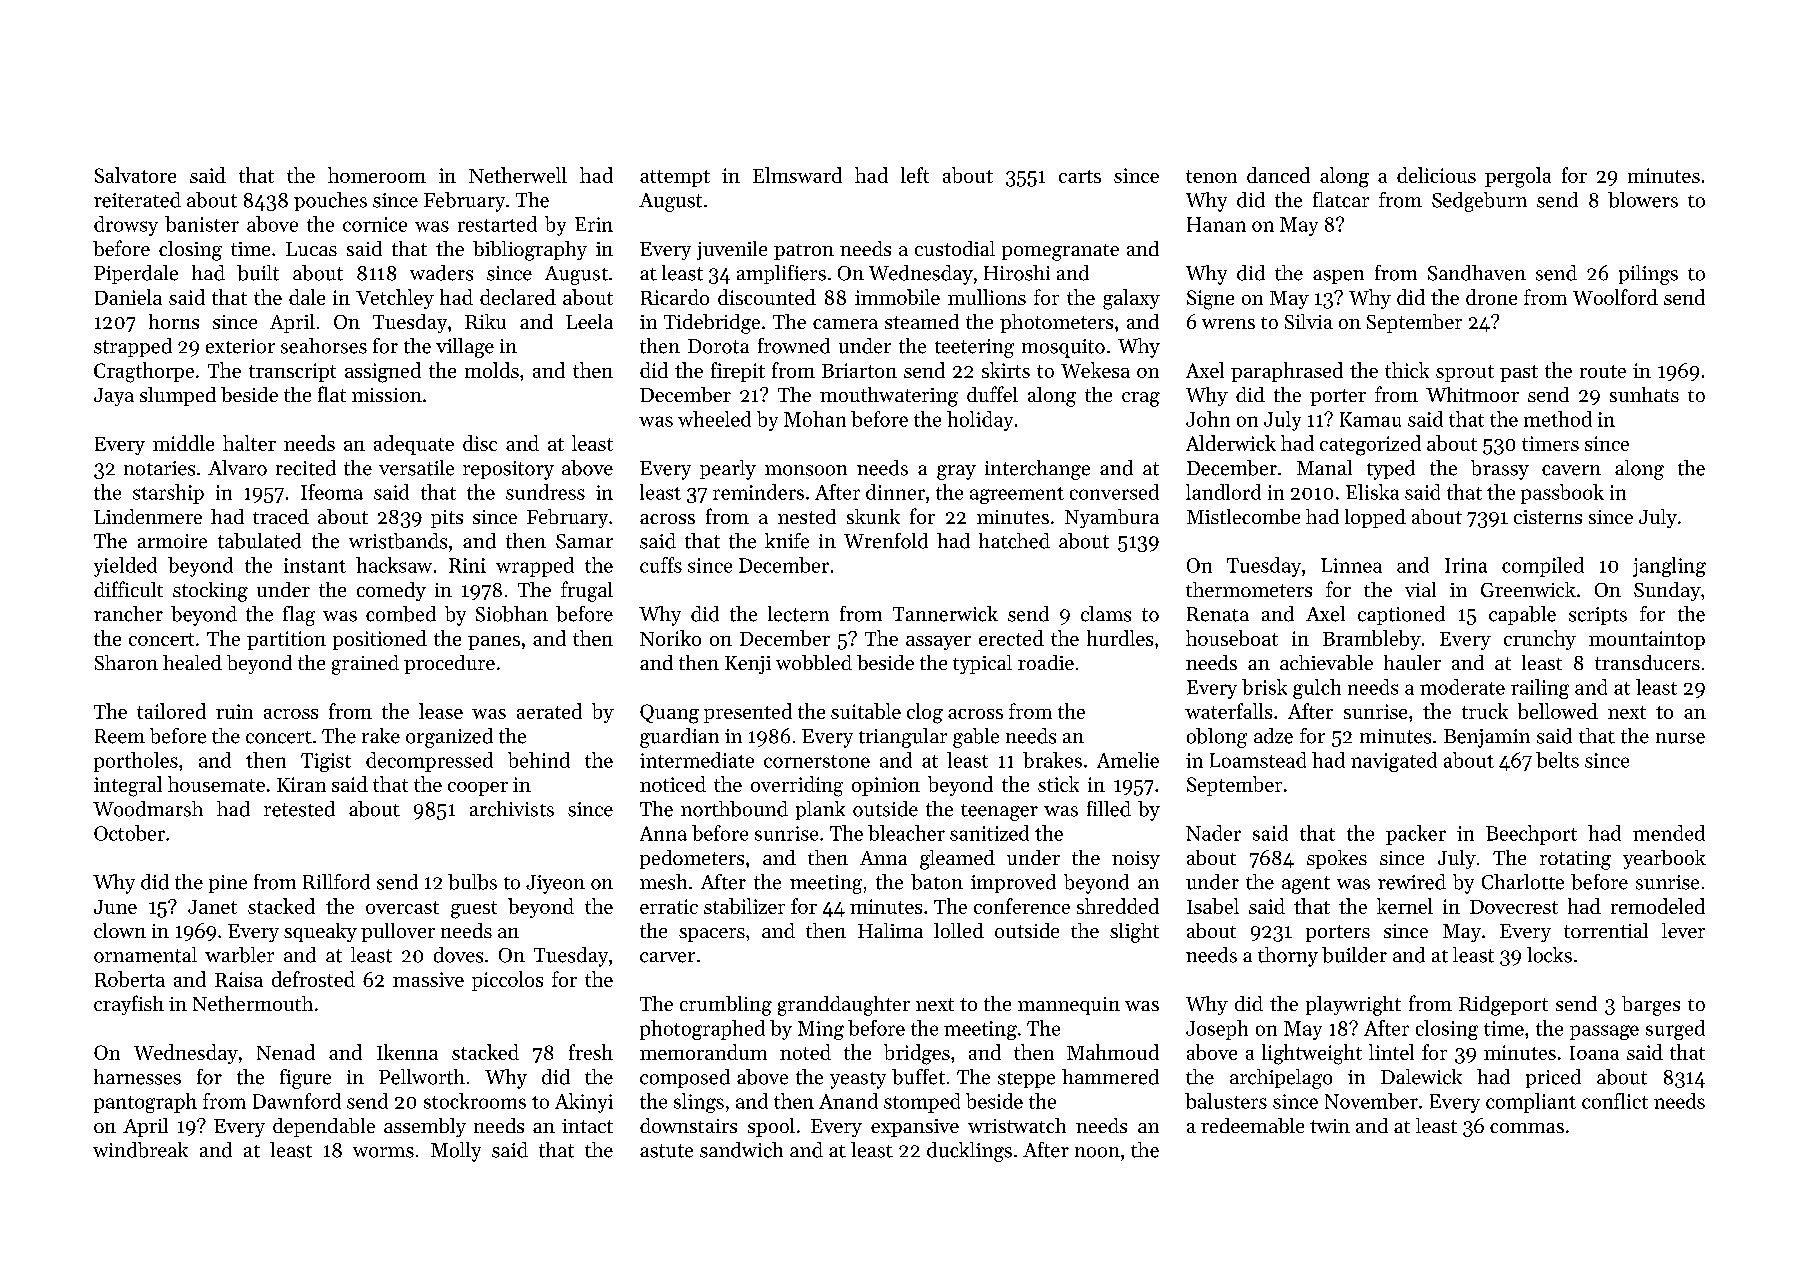 Image resolution: width=1799 pixels, height=1272 pixels. What do you see at coordinates (1519, 373) in the screenshot?
I see `past` at bounding box center [1519, 373].
